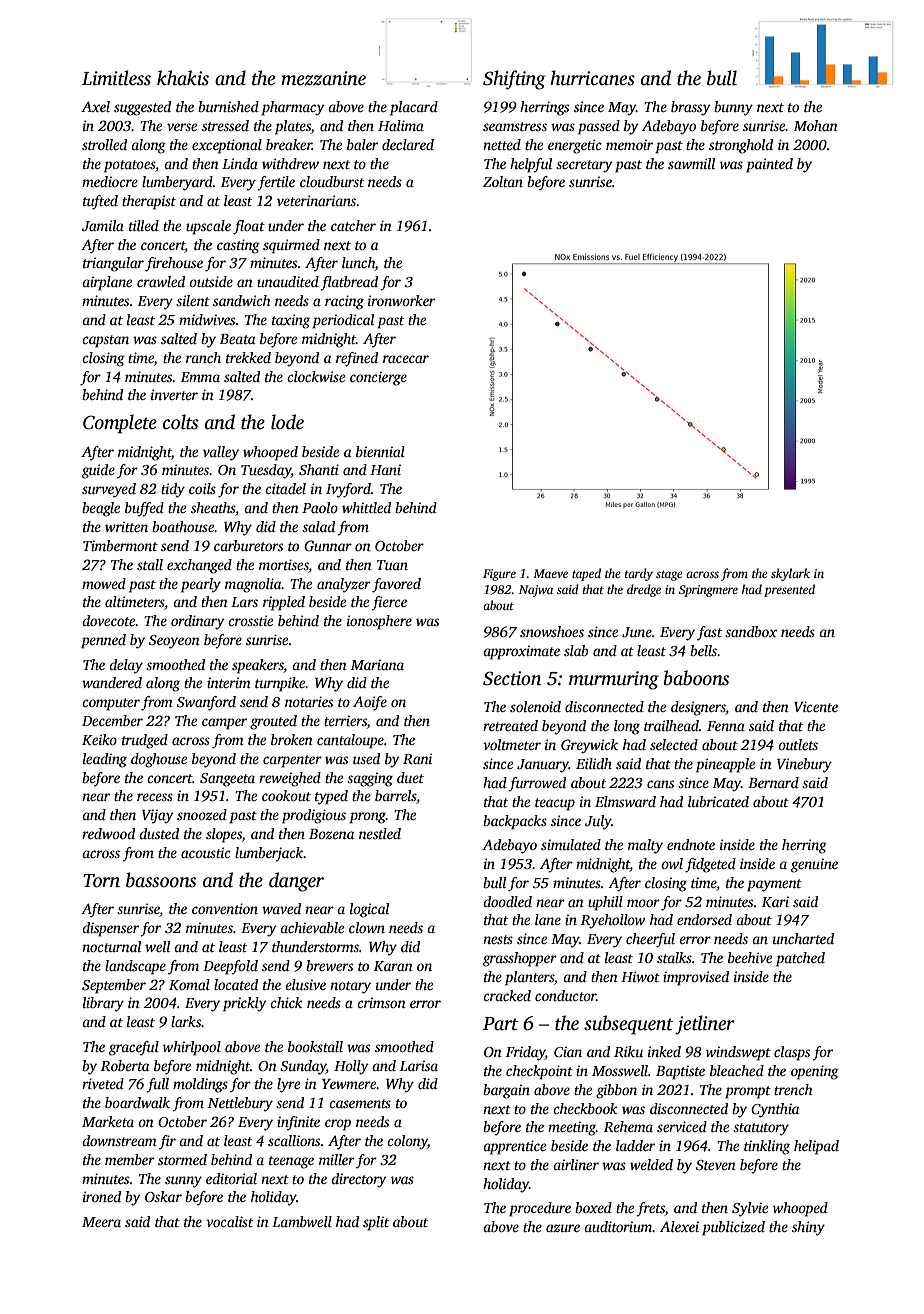  What do you see at coordinates (385, 469) in the screenshot?
I see `Hani` at bounding box center [385, 469].
